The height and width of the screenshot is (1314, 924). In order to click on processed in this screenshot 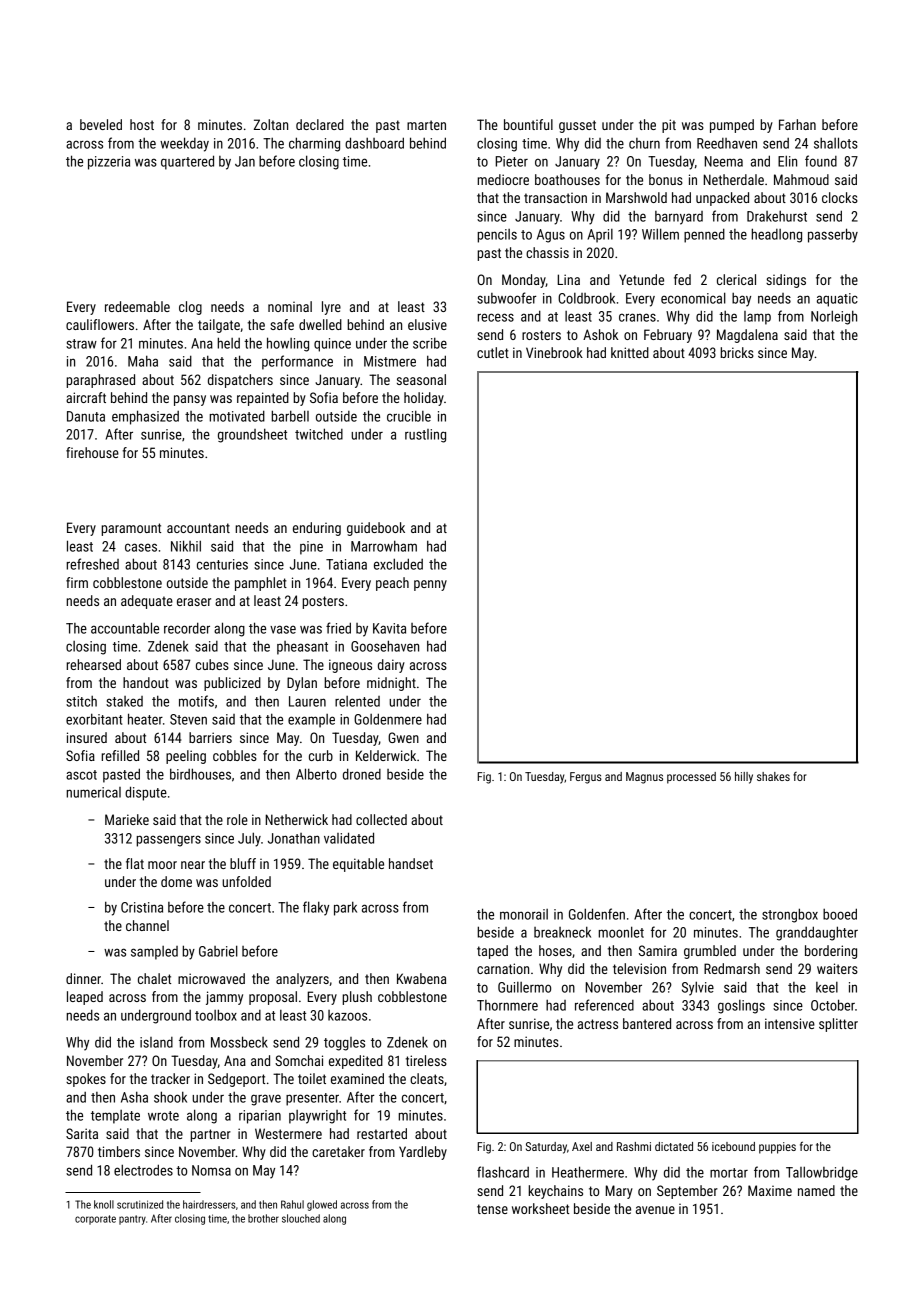, I will do `click(691, 778)`.
